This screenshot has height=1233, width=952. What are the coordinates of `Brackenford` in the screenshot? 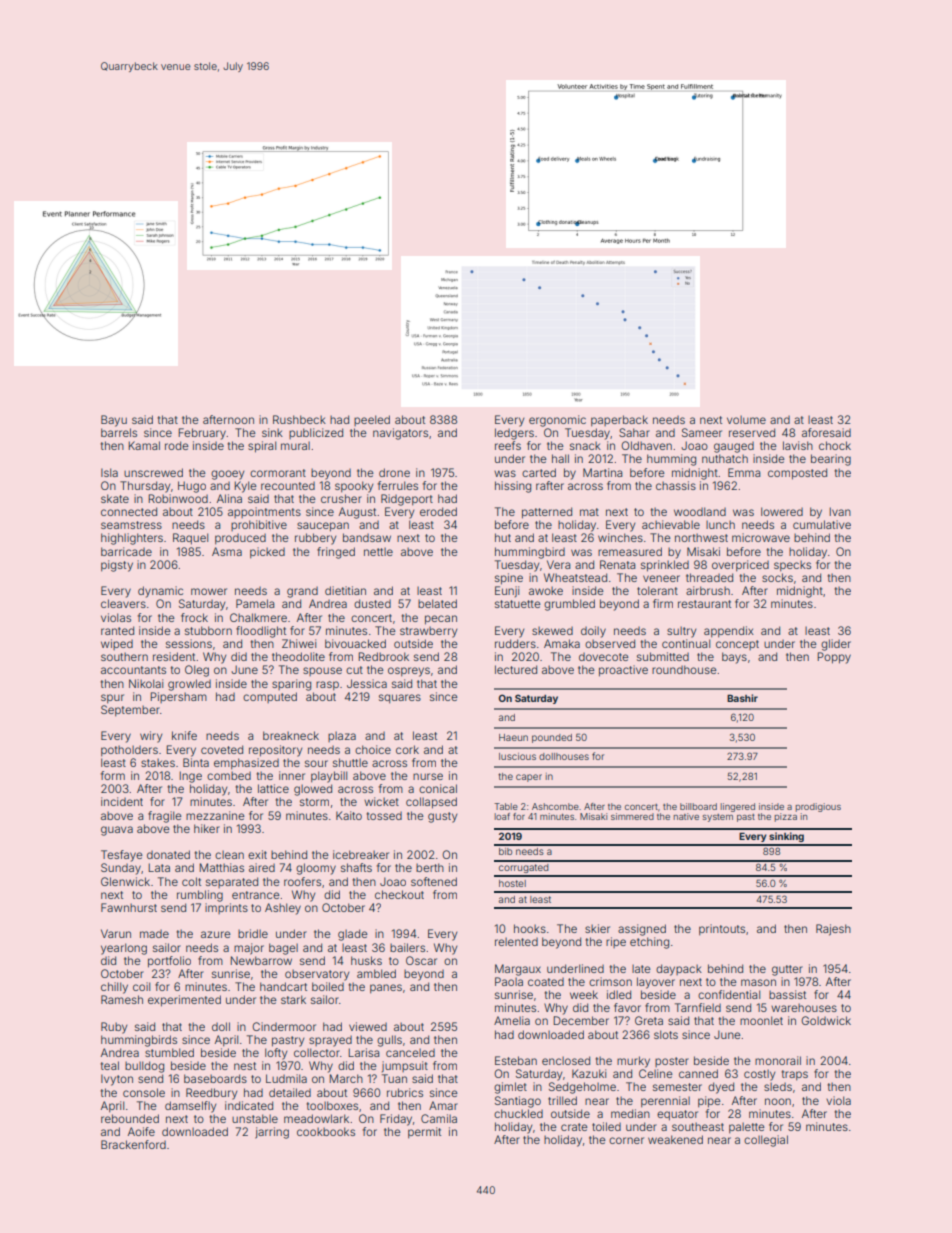 It's located at (133, 1144).
